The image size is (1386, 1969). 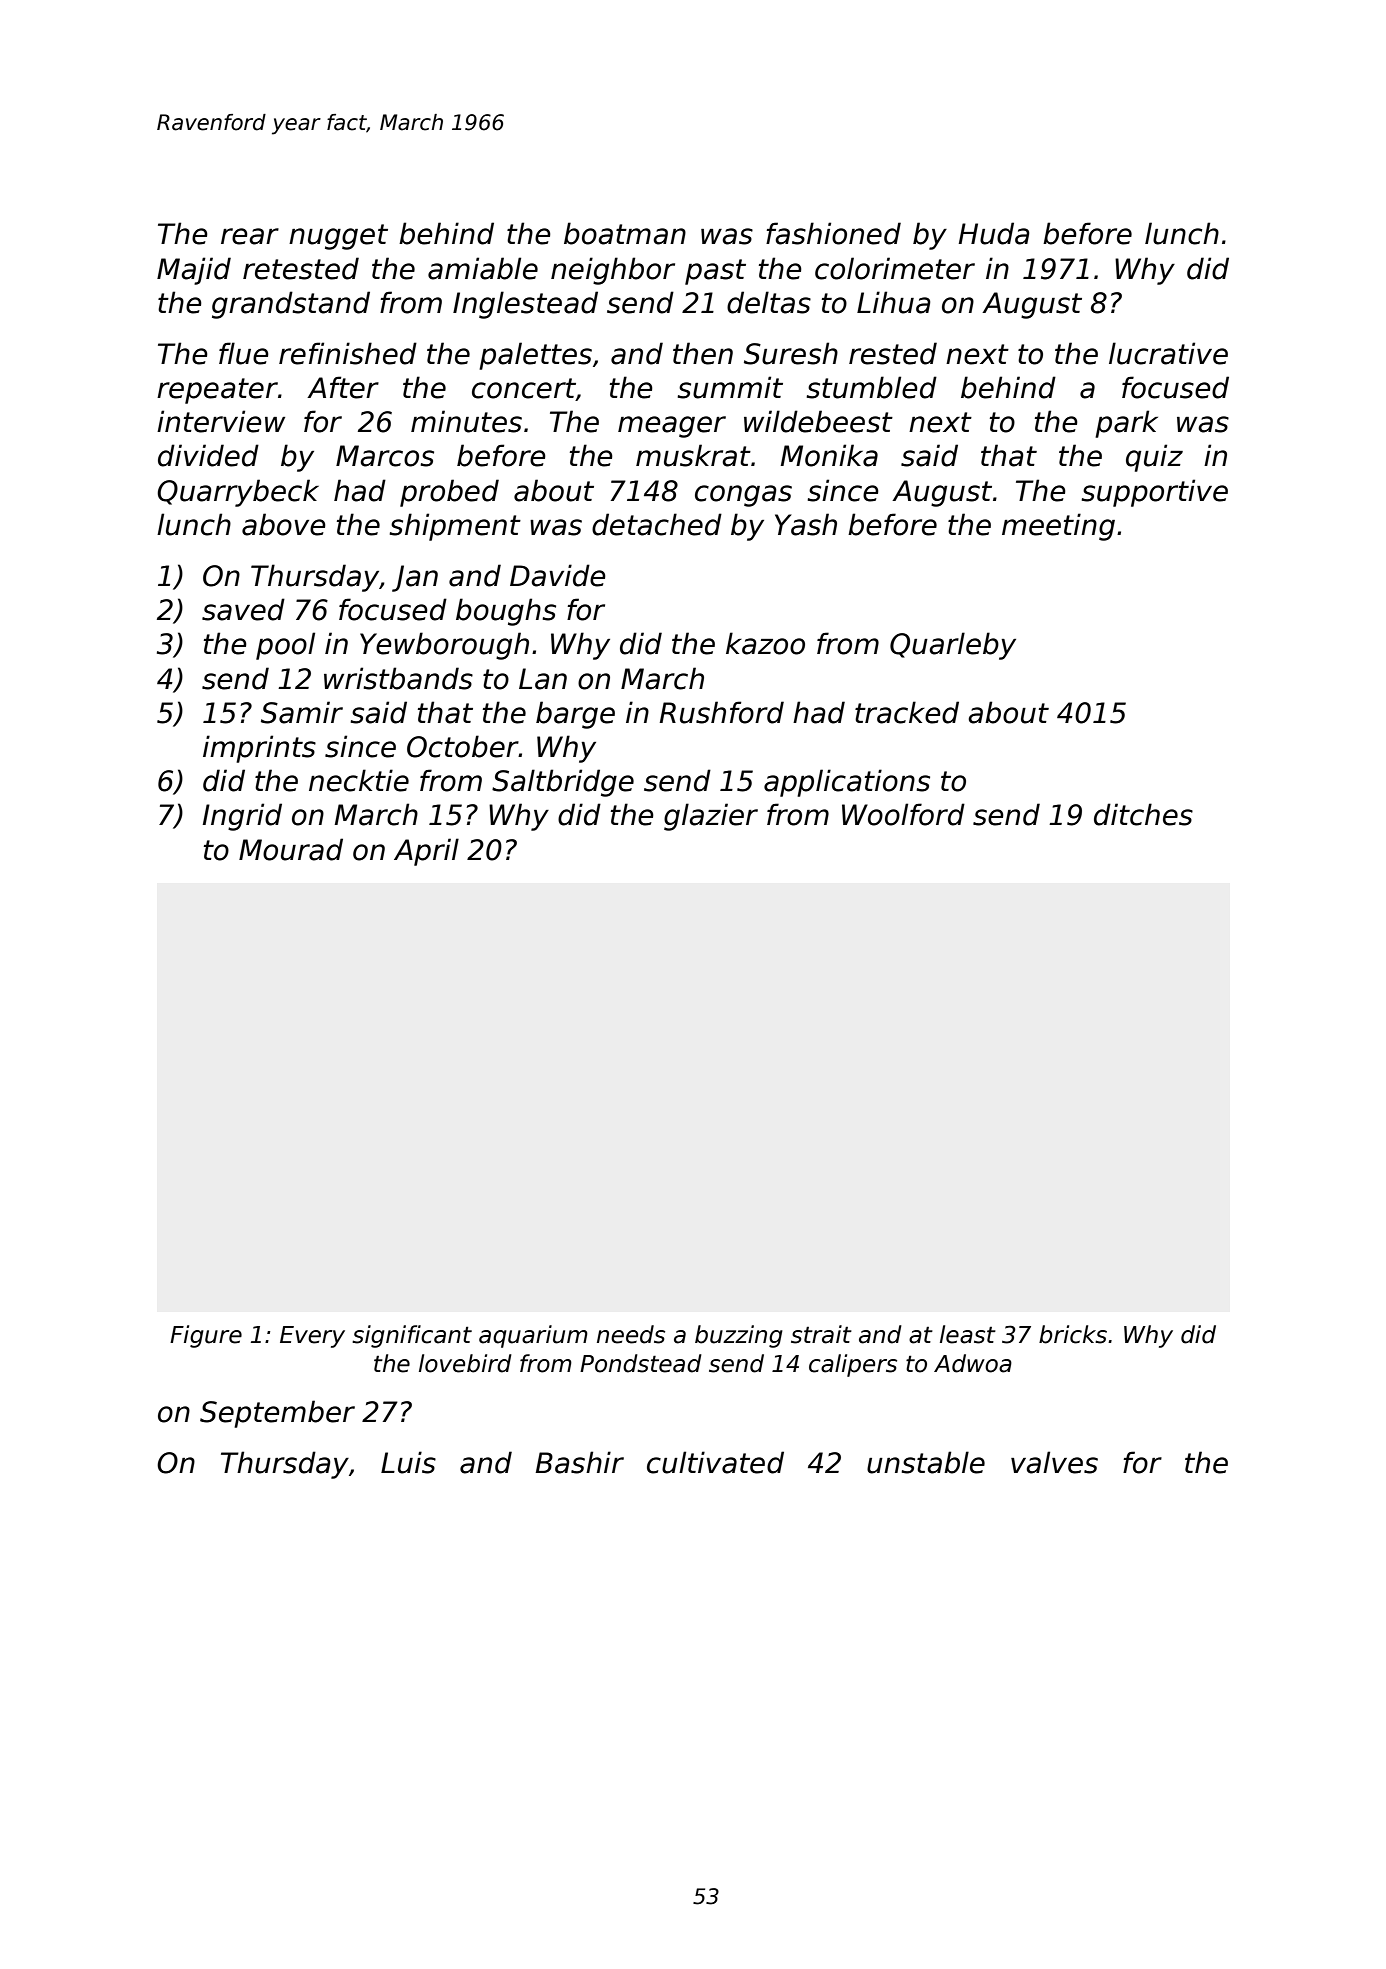 What do you see at coordinates (284, 524) in the page?
I see `above` at bounding box center [284, 524].
